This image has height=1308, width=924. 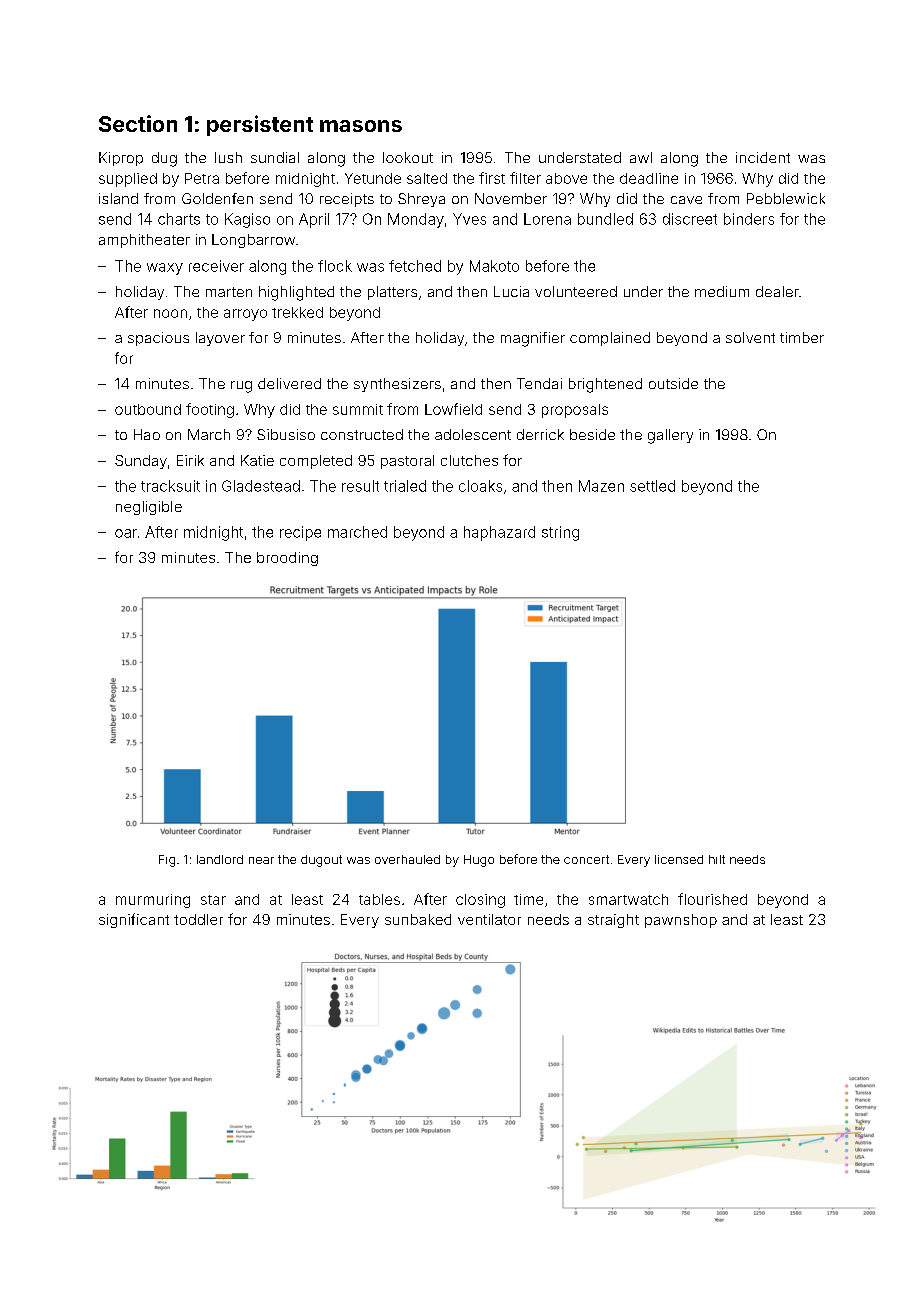 I want to click on Section, so click(x=138, y=123).
